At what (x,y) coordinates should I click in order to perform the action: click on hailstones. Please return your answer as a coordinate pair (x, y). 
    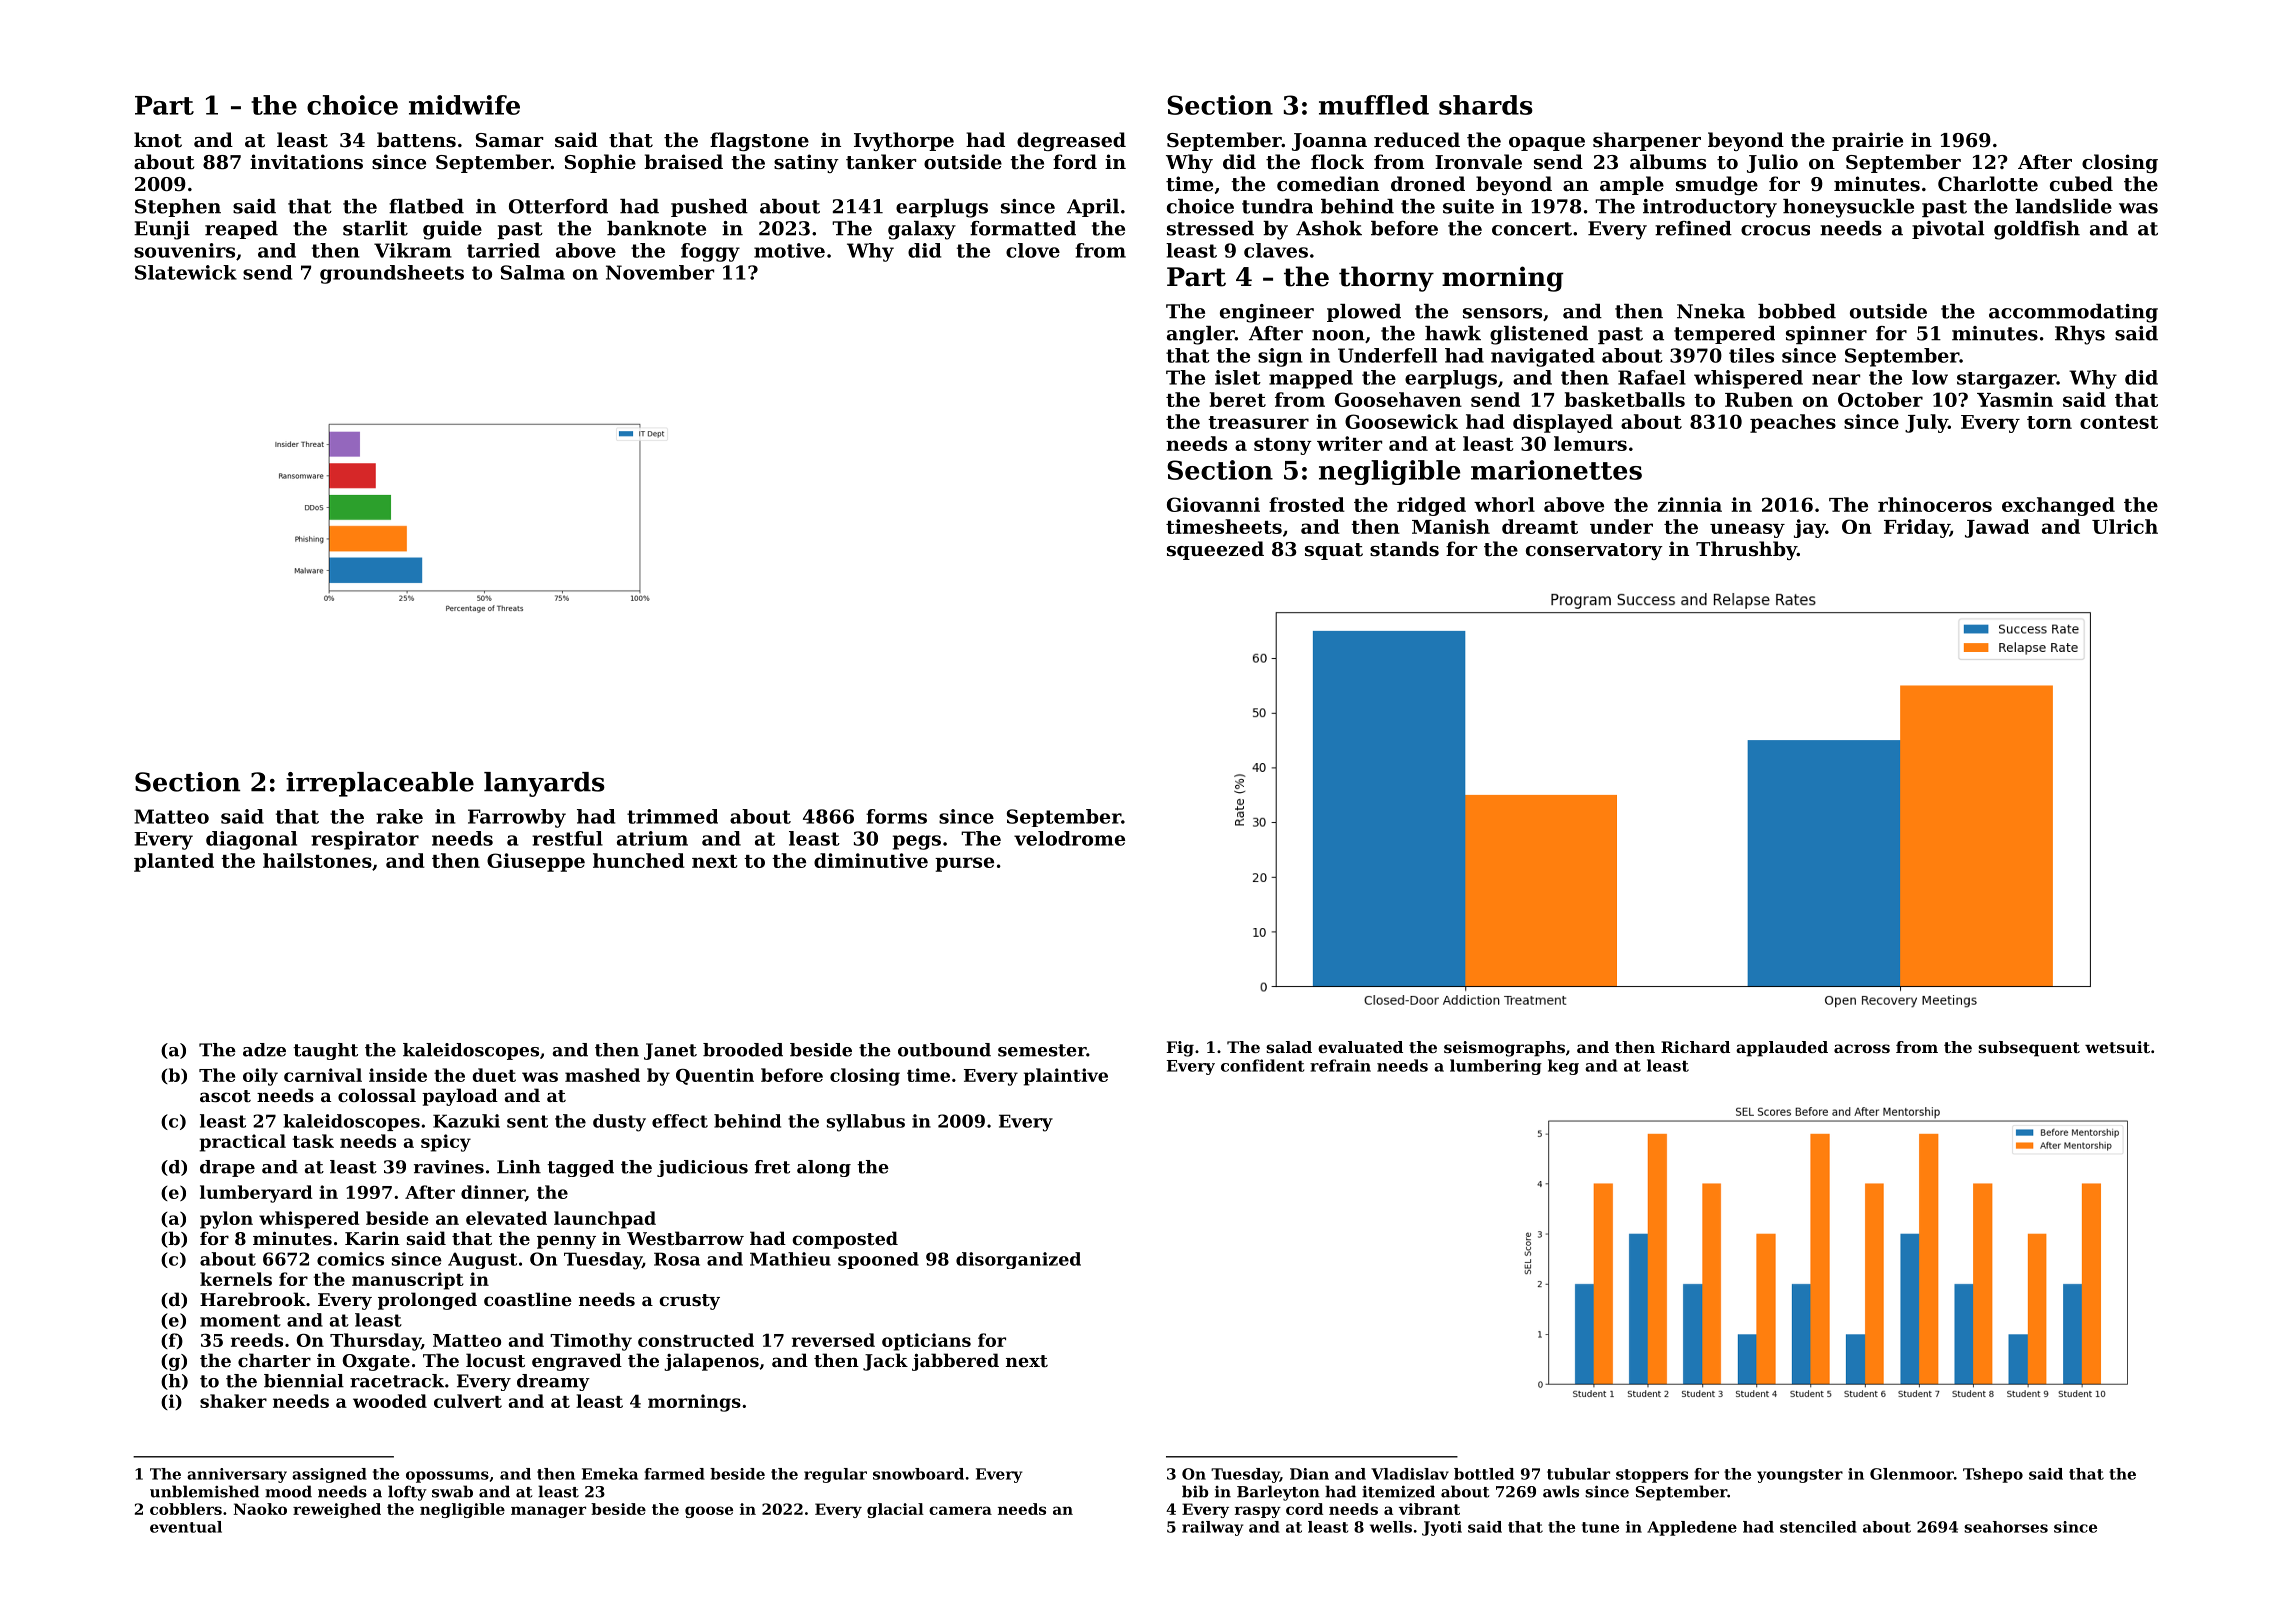
    Looking at the image, I should click on (317, 860).
